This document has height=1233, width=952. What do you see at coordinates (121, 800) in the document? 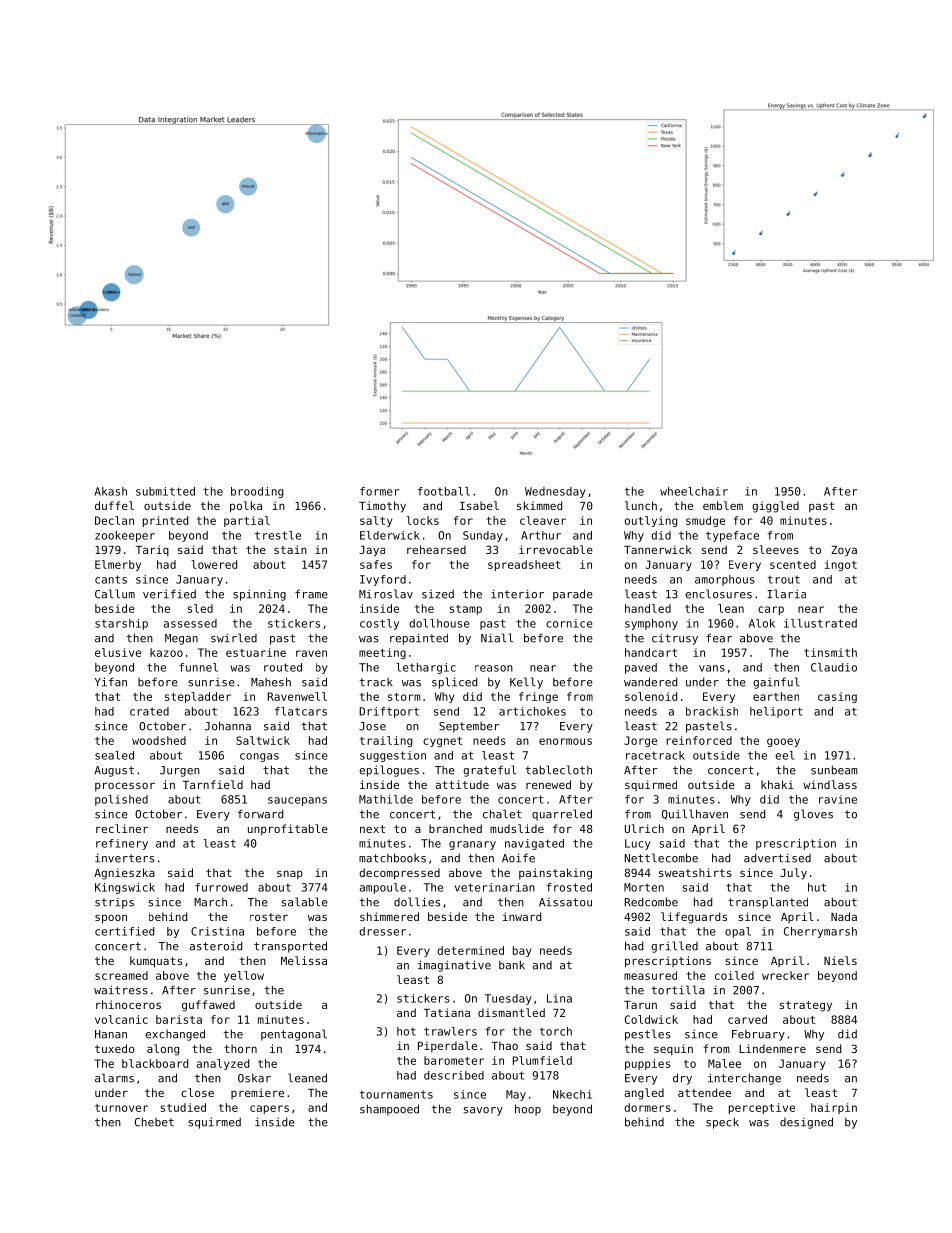
I see `polished` at bounding box center [121, 800].
